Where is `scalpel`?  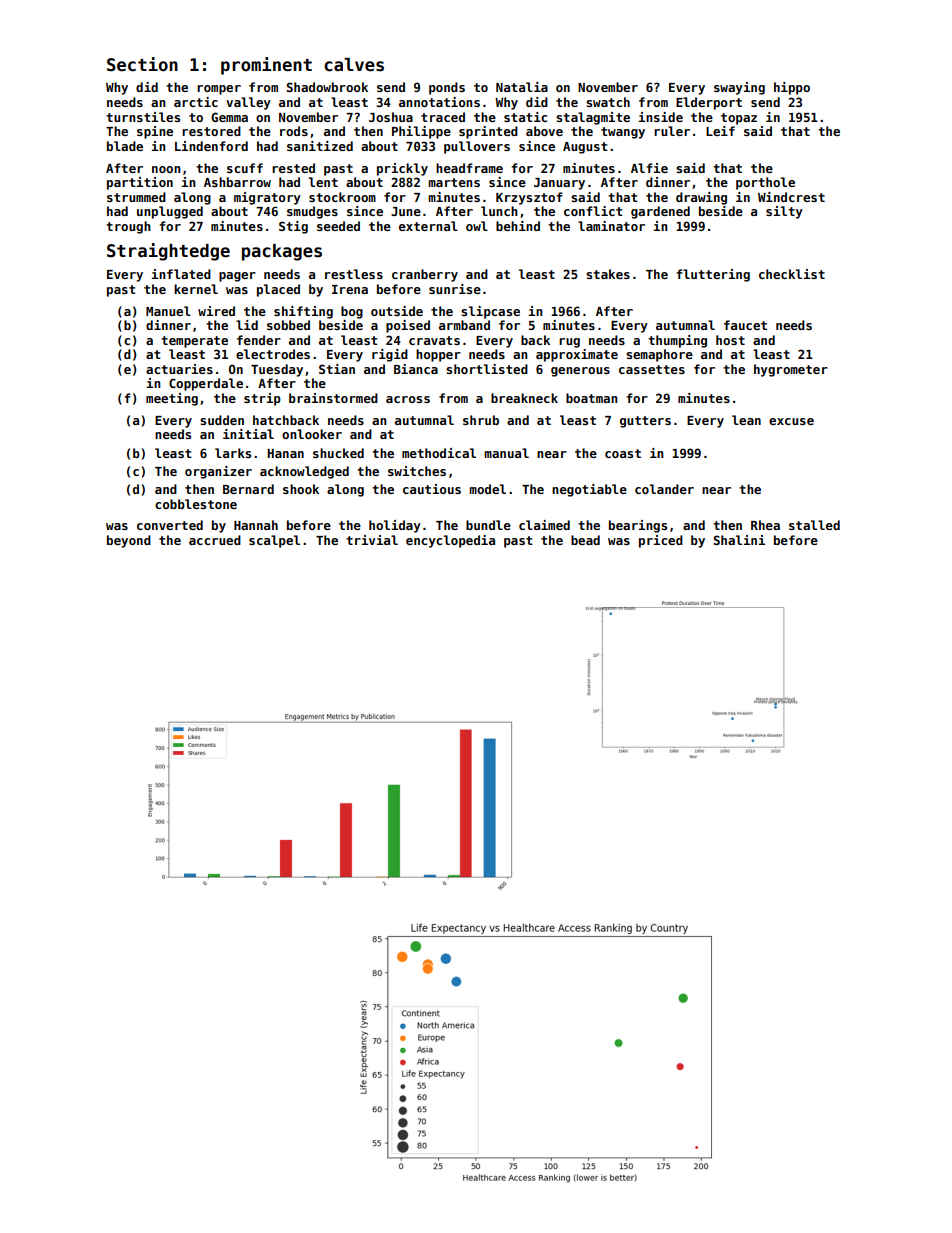 scalpel is located at coordinates (274, 541).
